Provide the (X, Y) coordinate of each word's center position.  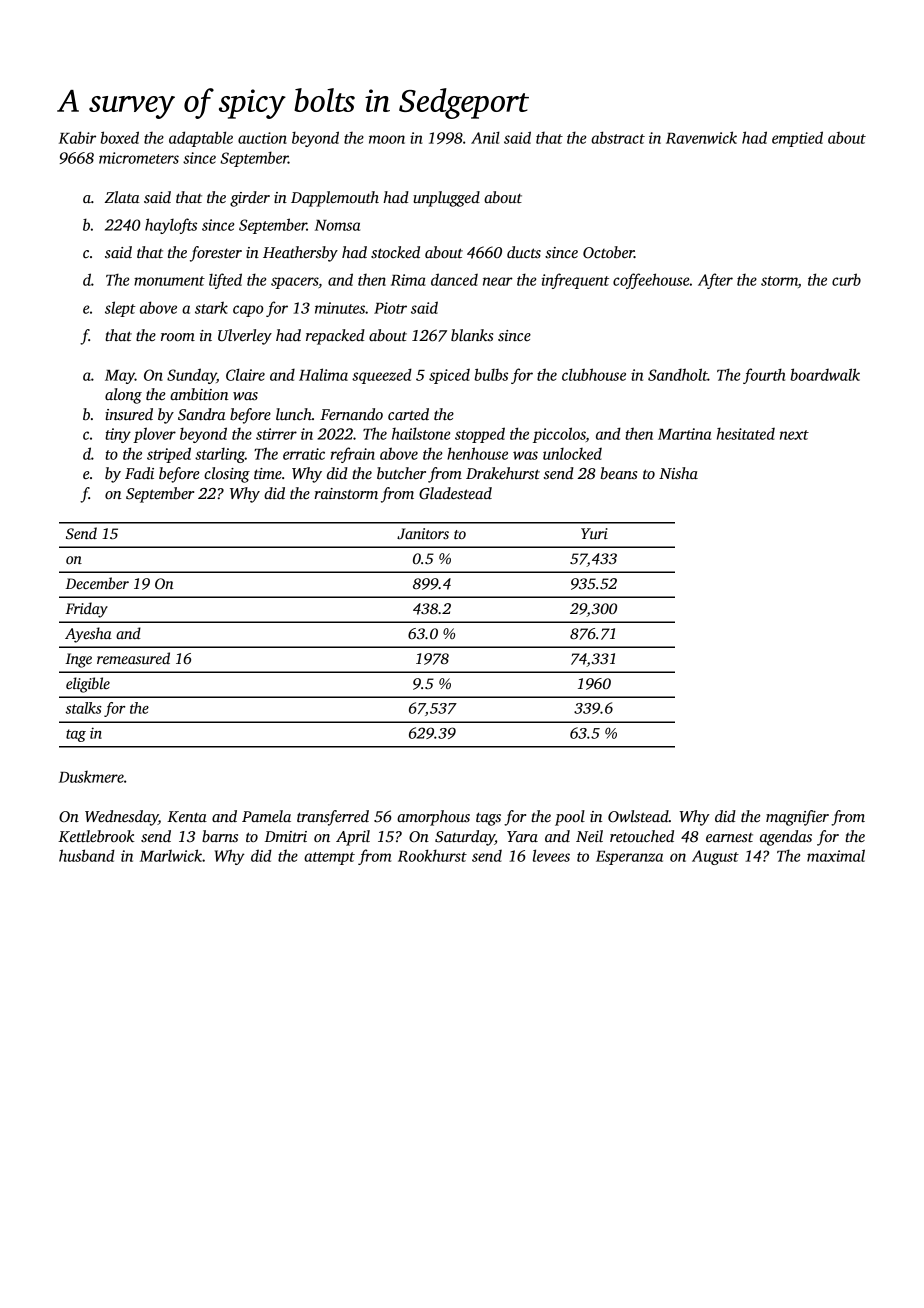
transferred (333, 818)
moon (387, 139)
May (120, 377)
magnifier (797, 818)
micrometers (139, 158)
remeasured (133, 658)
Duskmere (91, 777)
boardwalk (825, 374)
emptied (797, 139)
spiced (449, 376)
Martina (684, 434)
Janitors (423, 534)
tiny (118, 435)
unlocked (572, 454)
